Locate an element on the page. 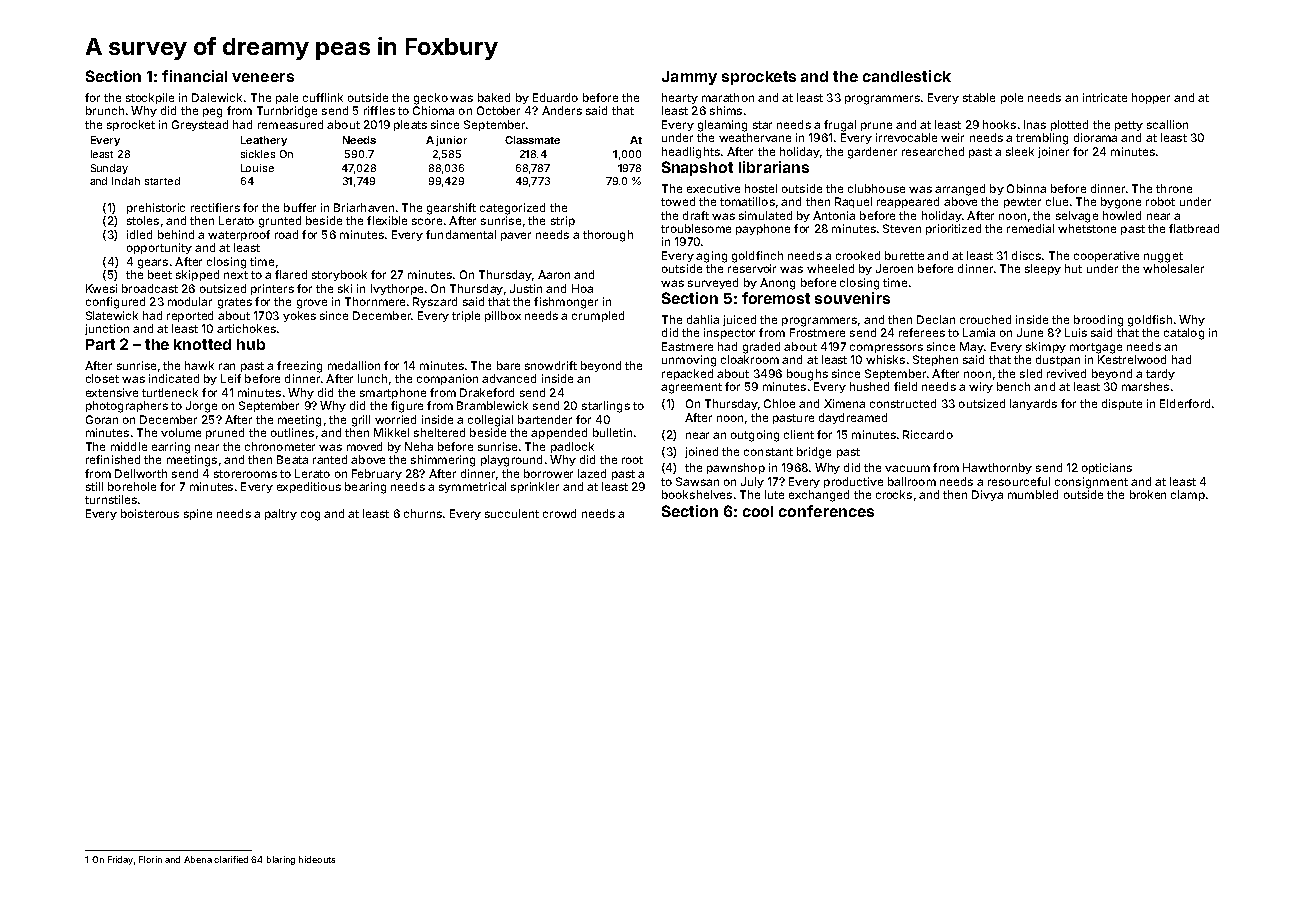 The image size is (1308, 924). goldfish is located at coordinates (1150, 321).
